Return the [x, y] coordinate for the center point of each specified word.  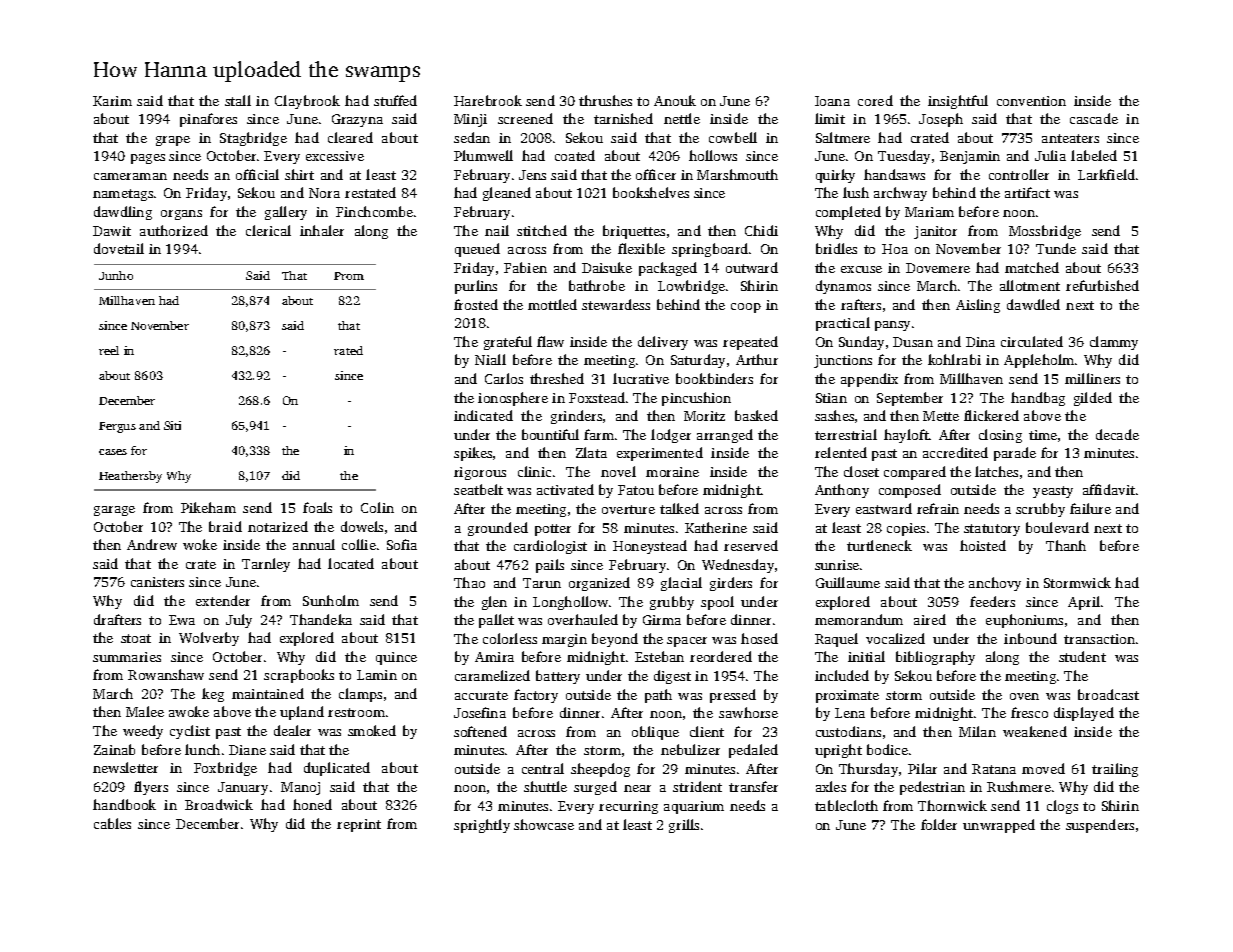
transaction [1099, 639]
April [1084, 603]
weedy [143, 732]
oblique [655, 733]
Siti [172, 425]
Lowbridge [691, 287]
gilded [1093, 399]
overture [628, 509]
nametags [123, 195]
